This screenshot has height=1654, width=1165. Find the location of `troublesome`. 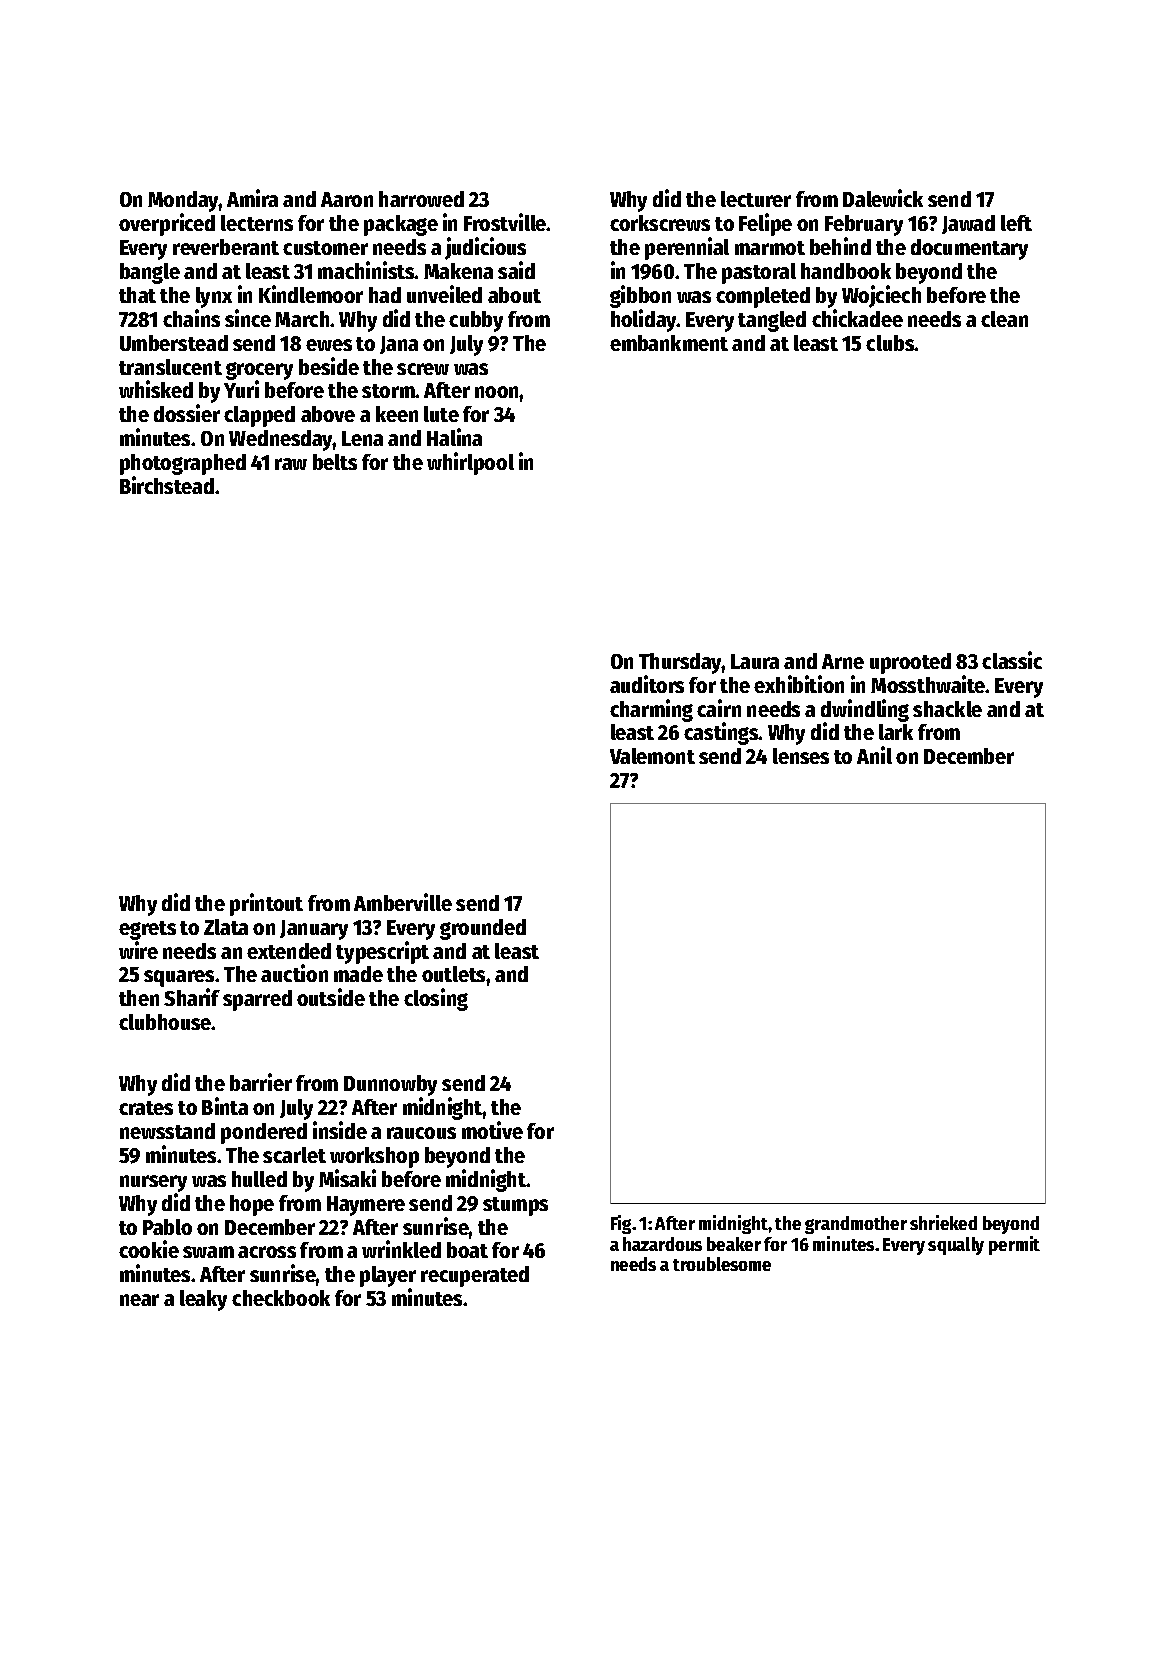

troublesome is located at coordinates (722, 1264).
